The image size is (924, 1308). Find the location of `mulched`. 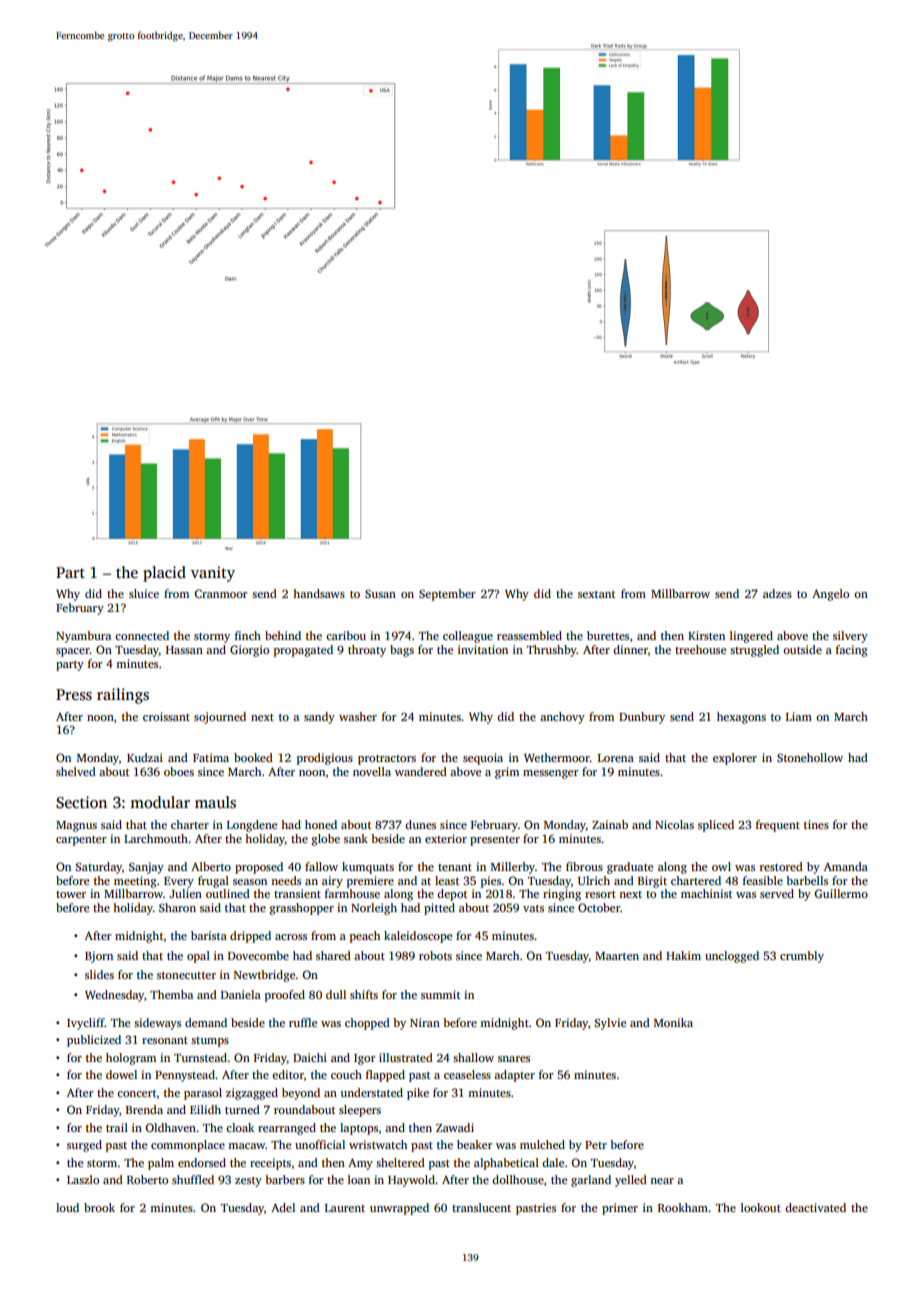

mulched is located at coordinates (542, 1144).
